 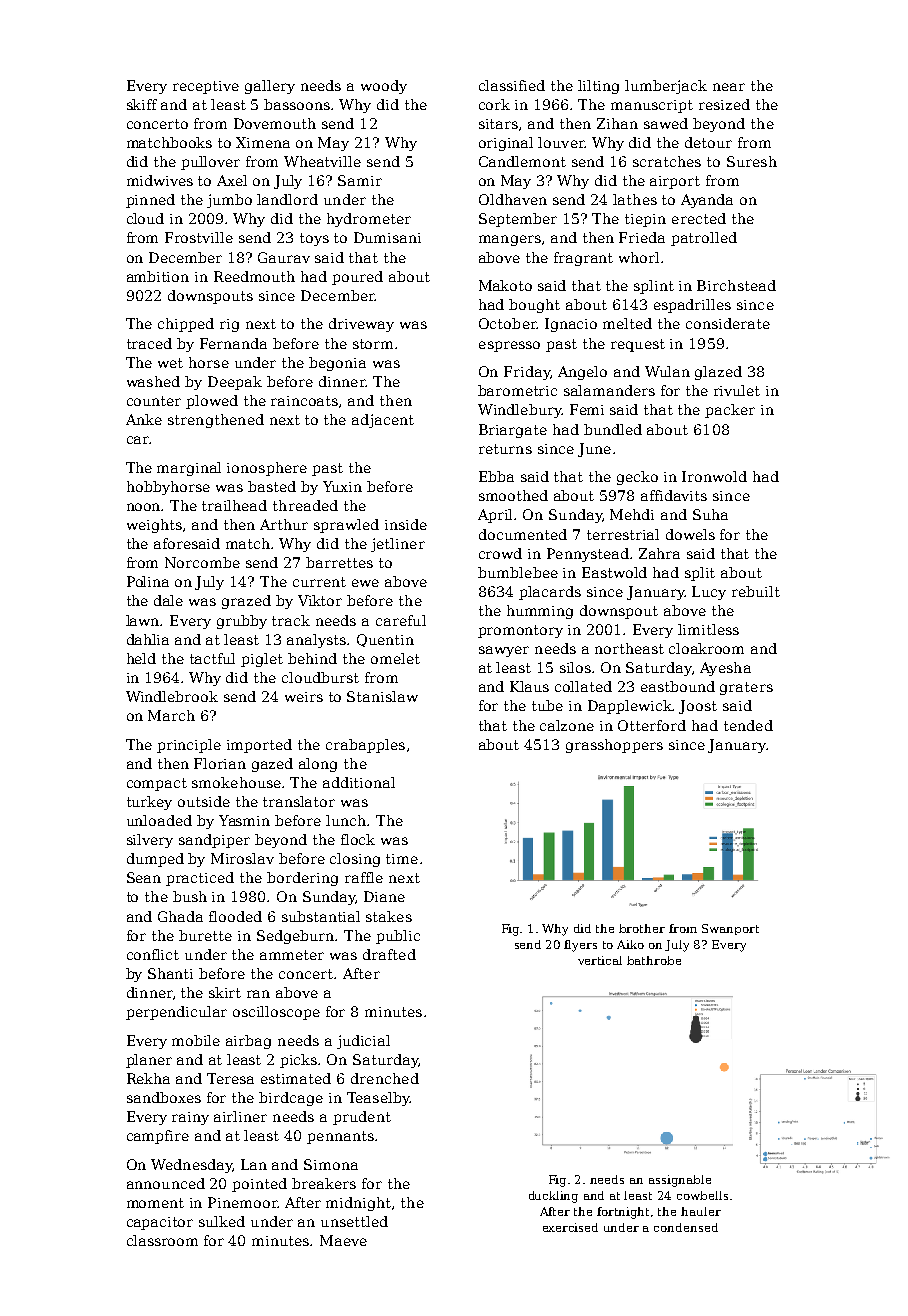 What do you see at coordinates (186, 325) in the page?
I see `chipped` at bounding box center [186, 325].
